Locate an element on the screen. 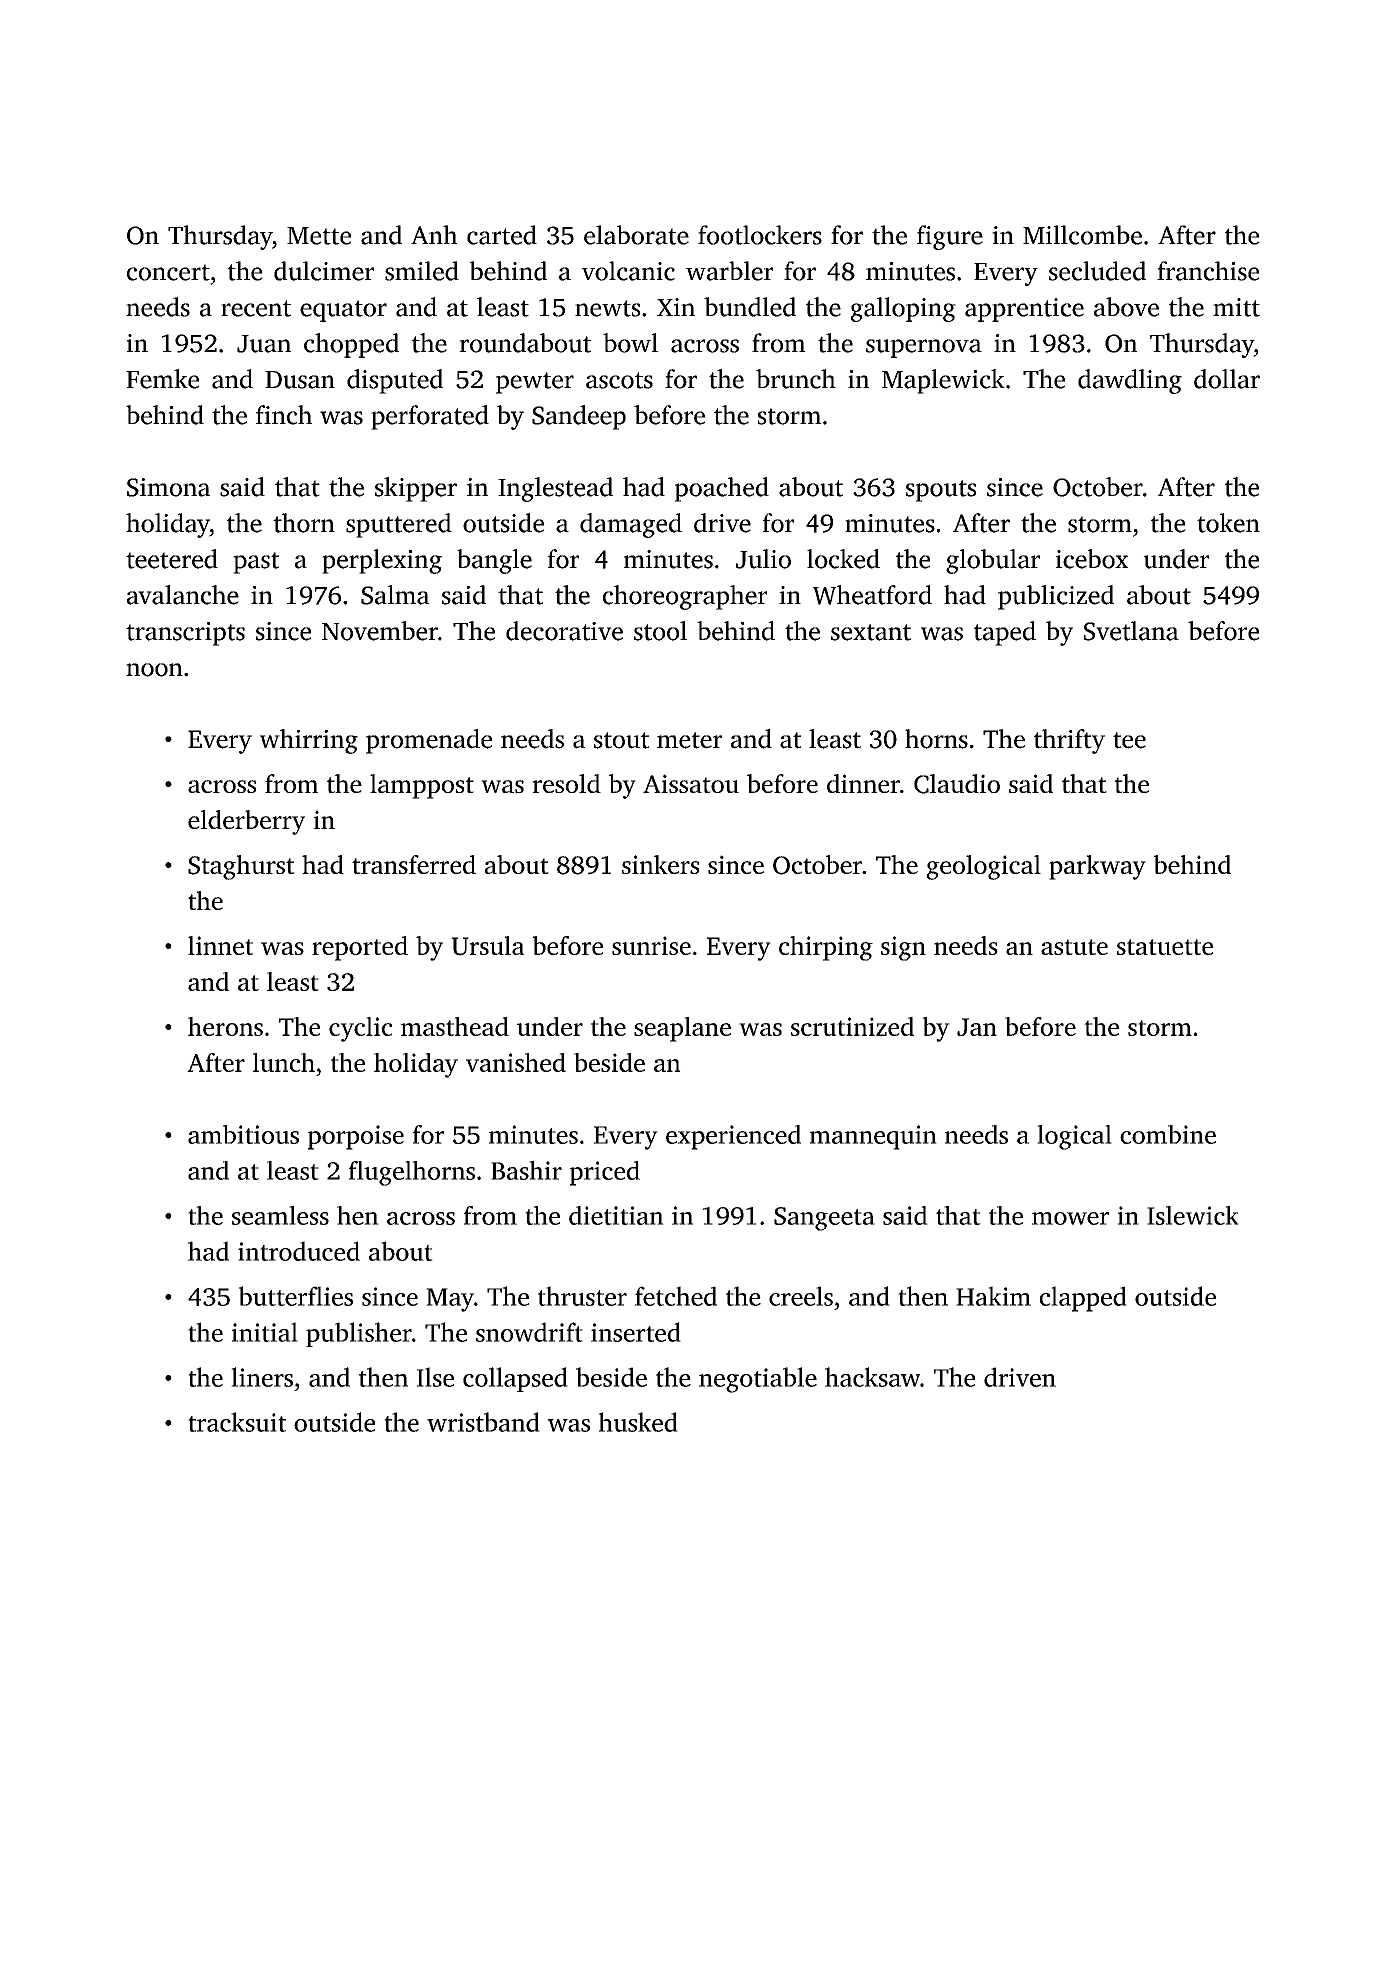 This screenshot has width=1386, height=1969. wristband is located at coordinates (483, 1422).
